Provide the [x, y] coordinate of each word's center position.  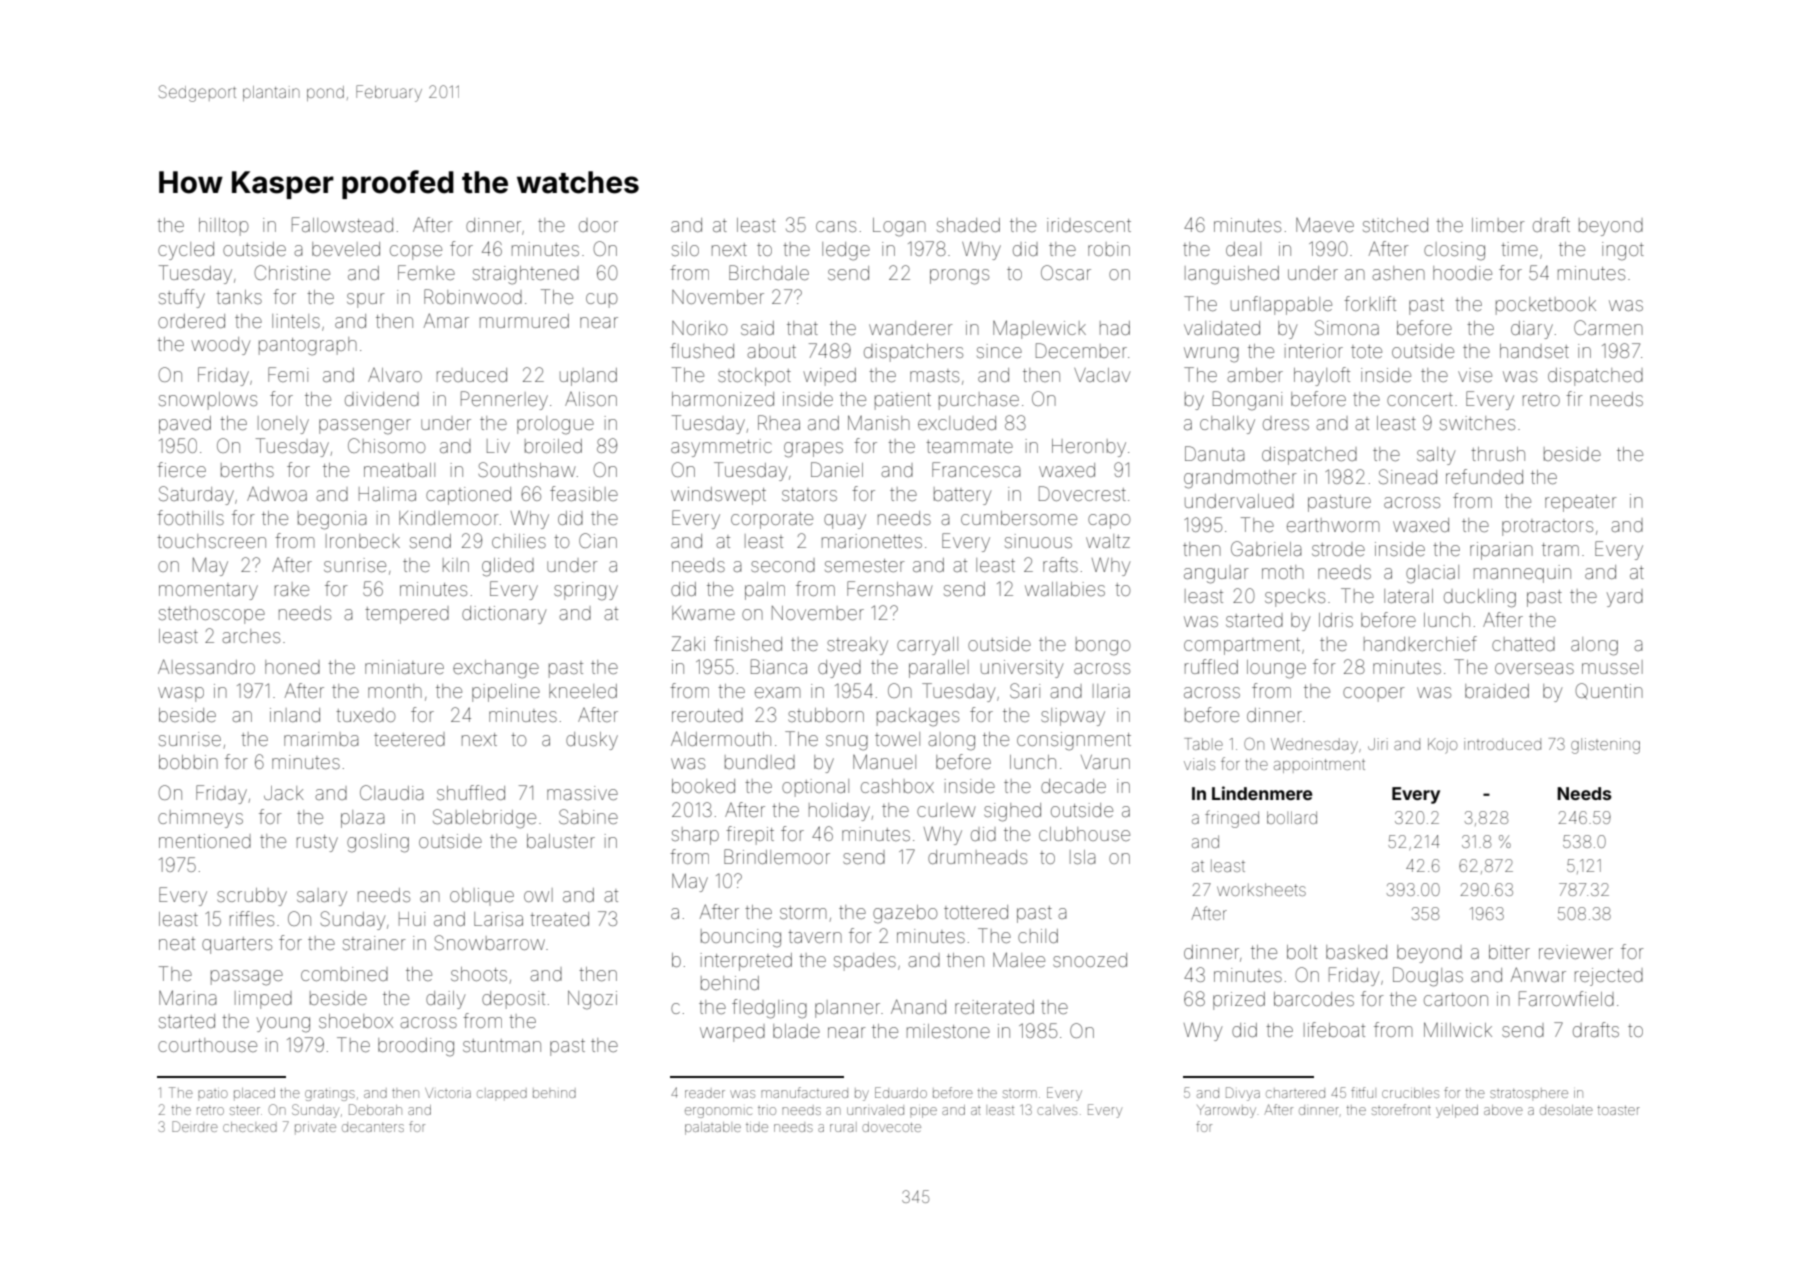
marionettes [872, 541]
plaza [362, 819]
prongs [959, 277]
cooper [1374, 694]
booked [703, 786]
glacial [1432, 574]
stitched [1395, 225]
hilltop [224, 227]
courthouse [207, 1045]
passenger [365, 427]
